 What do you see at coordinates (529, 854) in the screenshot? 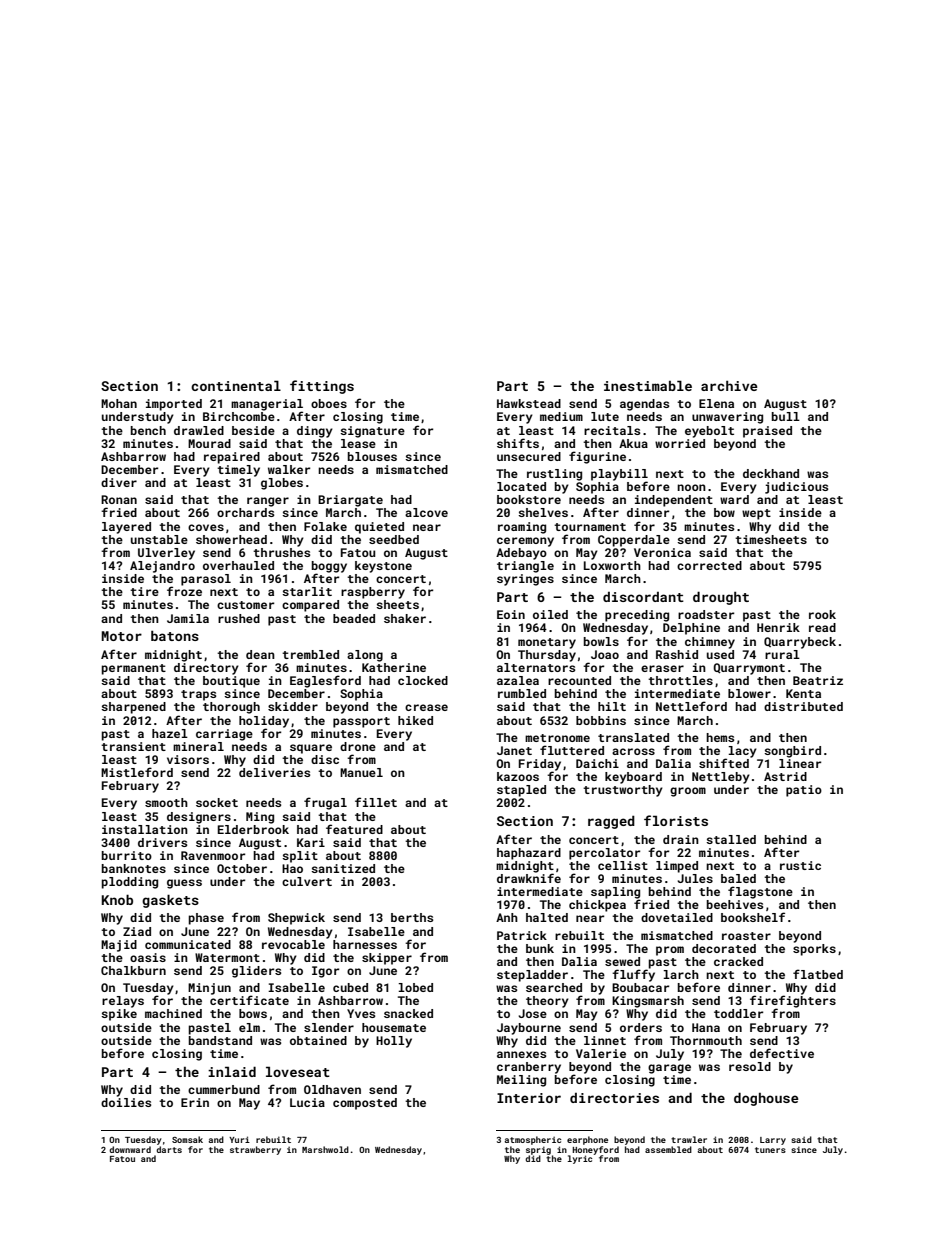
I see `haphazard` at bounding box center [529, 854].
